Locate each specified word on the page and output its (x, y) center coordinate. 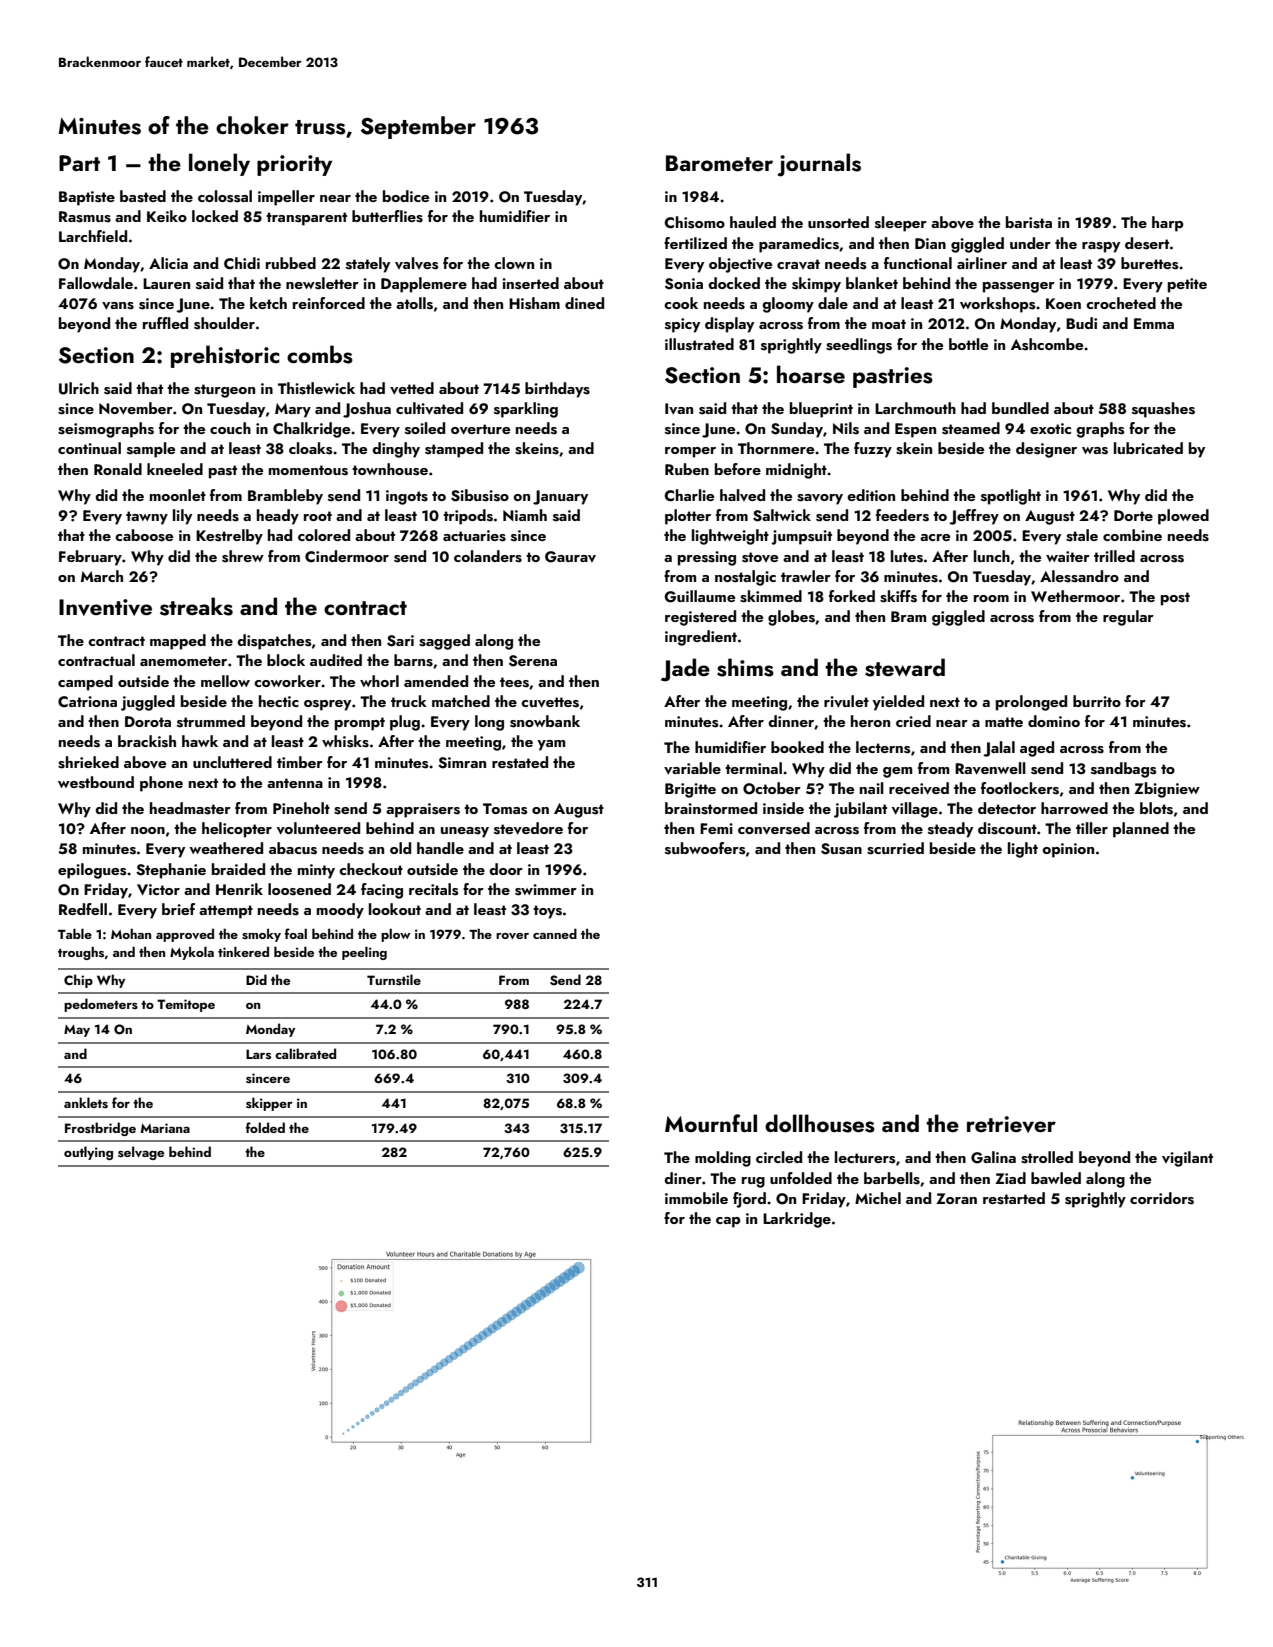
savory (820, 499)
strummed (211, 721)
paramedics (799, 245)
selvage (141, 1153)
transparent (306, 219)
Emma (1154, 323)
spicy (682, 325)
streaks (196, 606)
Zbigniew (1167, 790)
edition (871, 495)
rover (512, 936)
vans (118, 306)
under (1030, 243)
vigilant (1187, 1159)
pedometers (101, 1005)
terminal (753, 768)
